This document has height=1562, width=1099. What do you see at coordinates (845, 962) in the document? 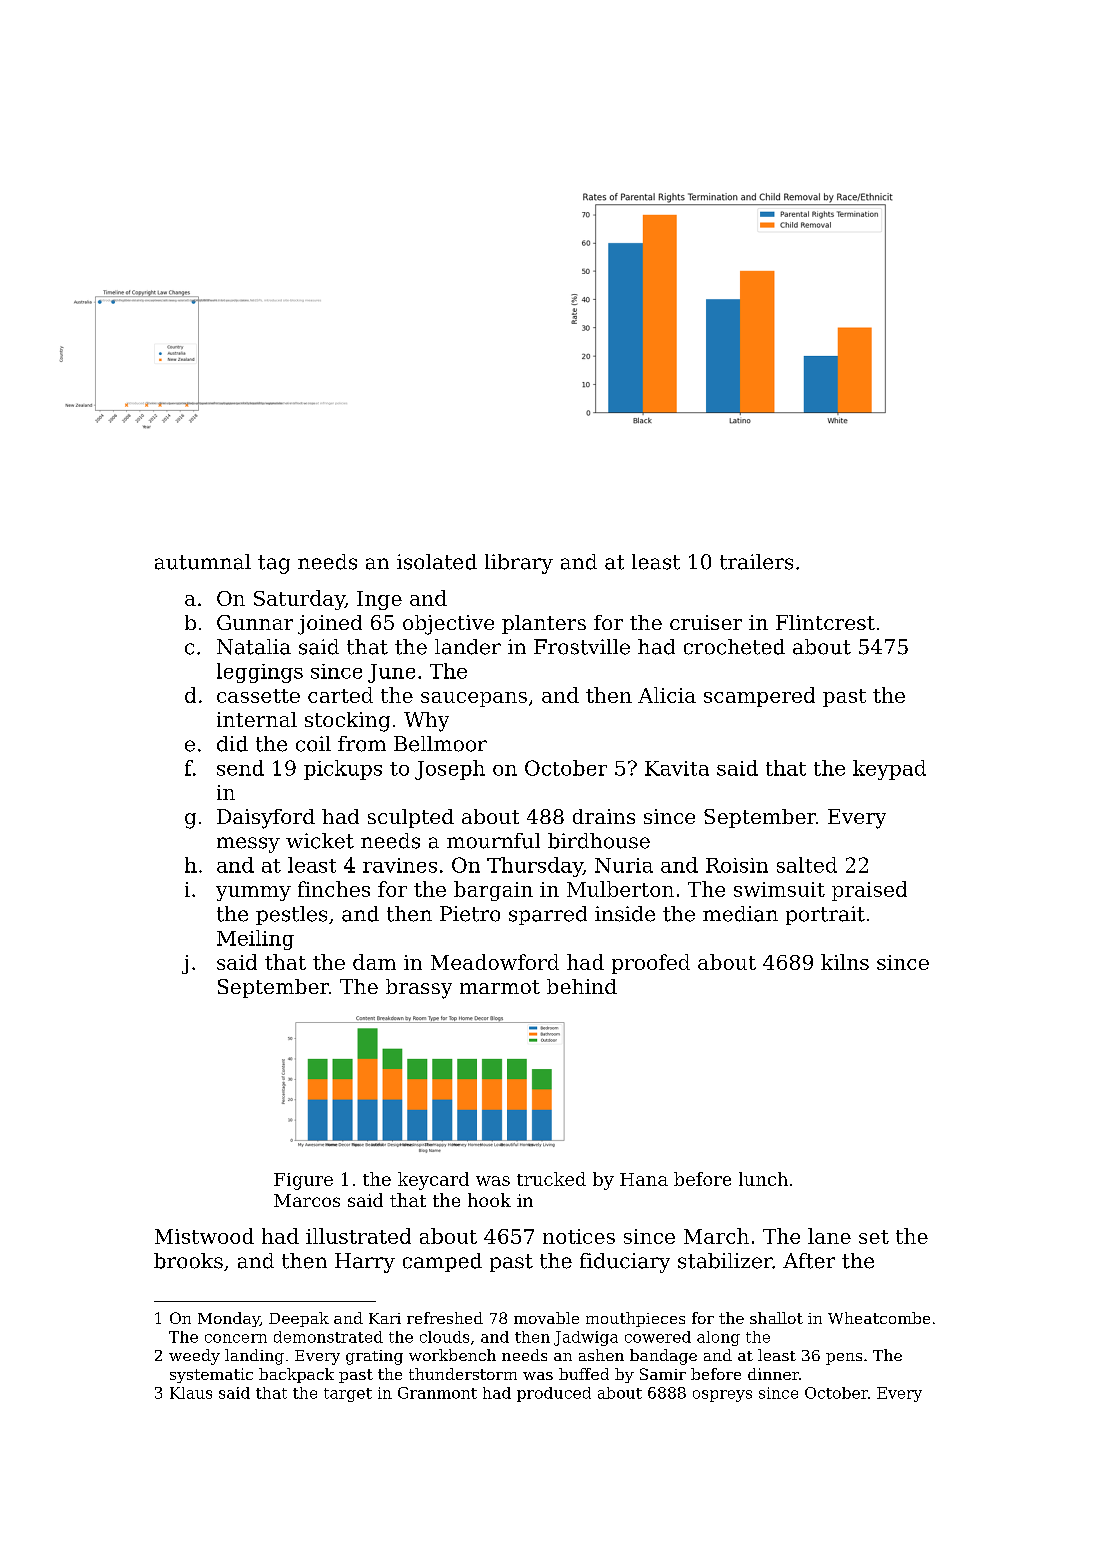
I see `kilns` at bounding box center [845, 962].
